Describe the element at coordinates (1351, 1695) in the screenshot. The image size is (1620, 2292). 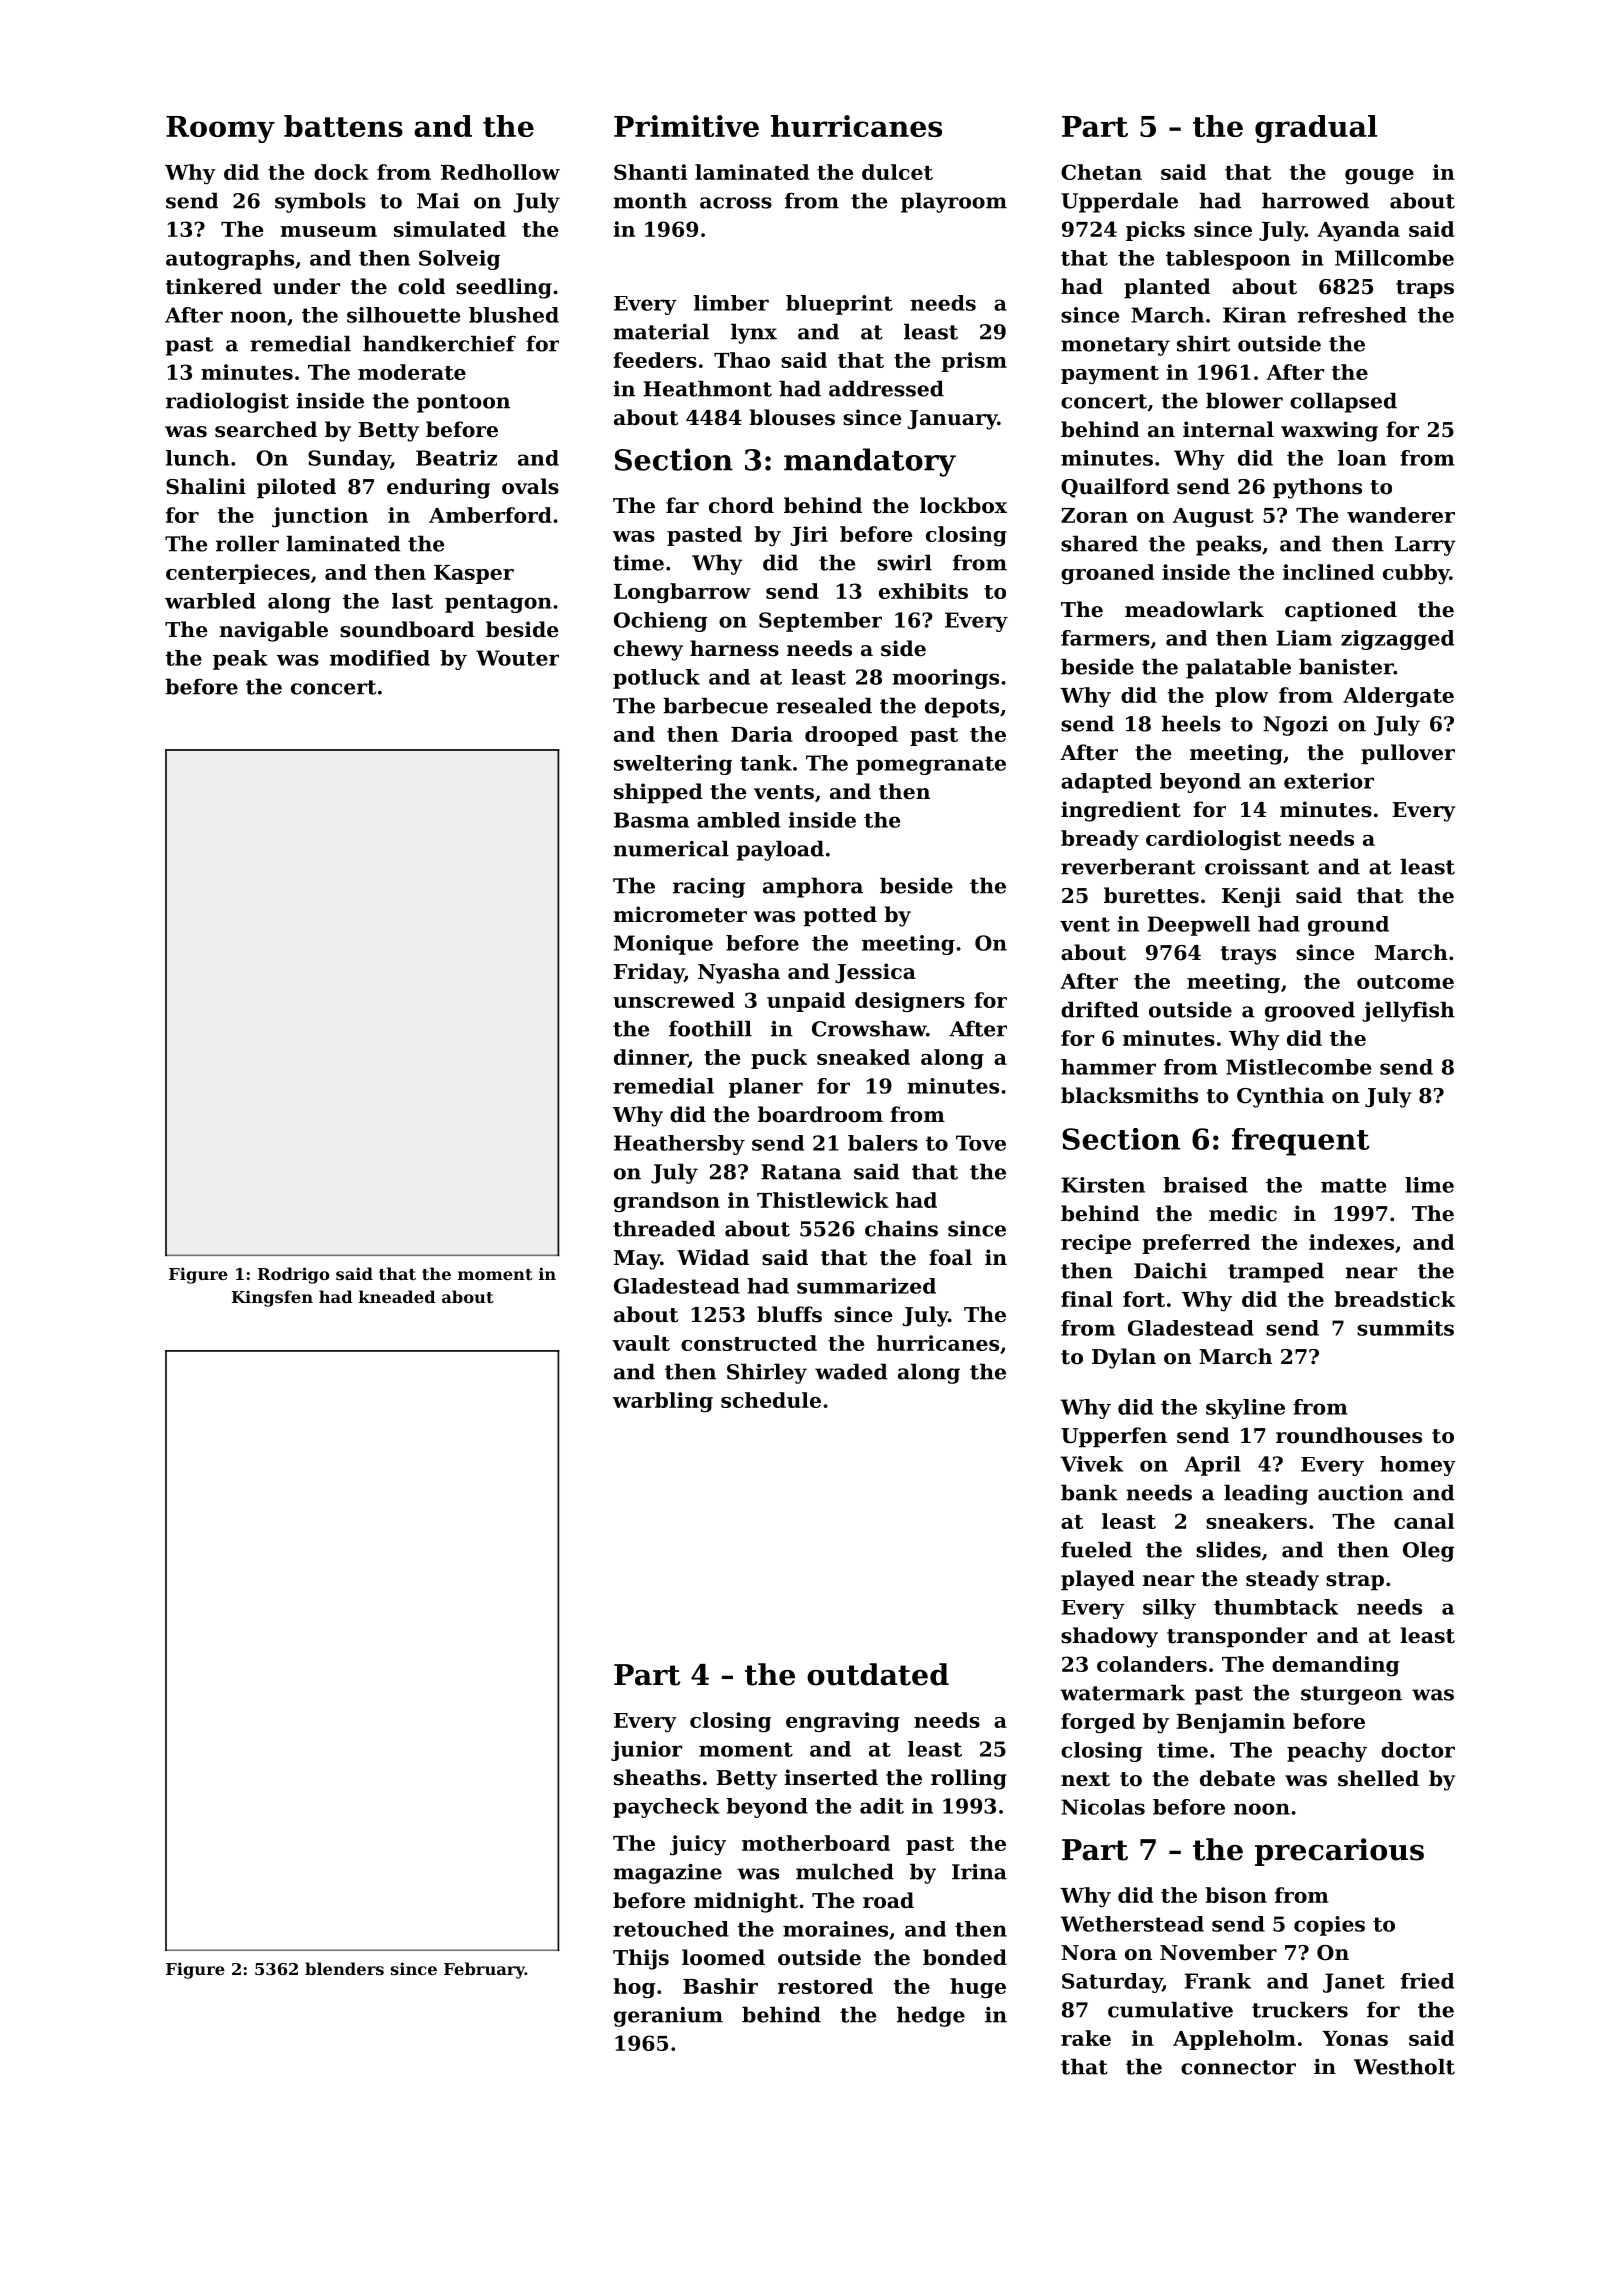
I see `sturgeon` at that location.
